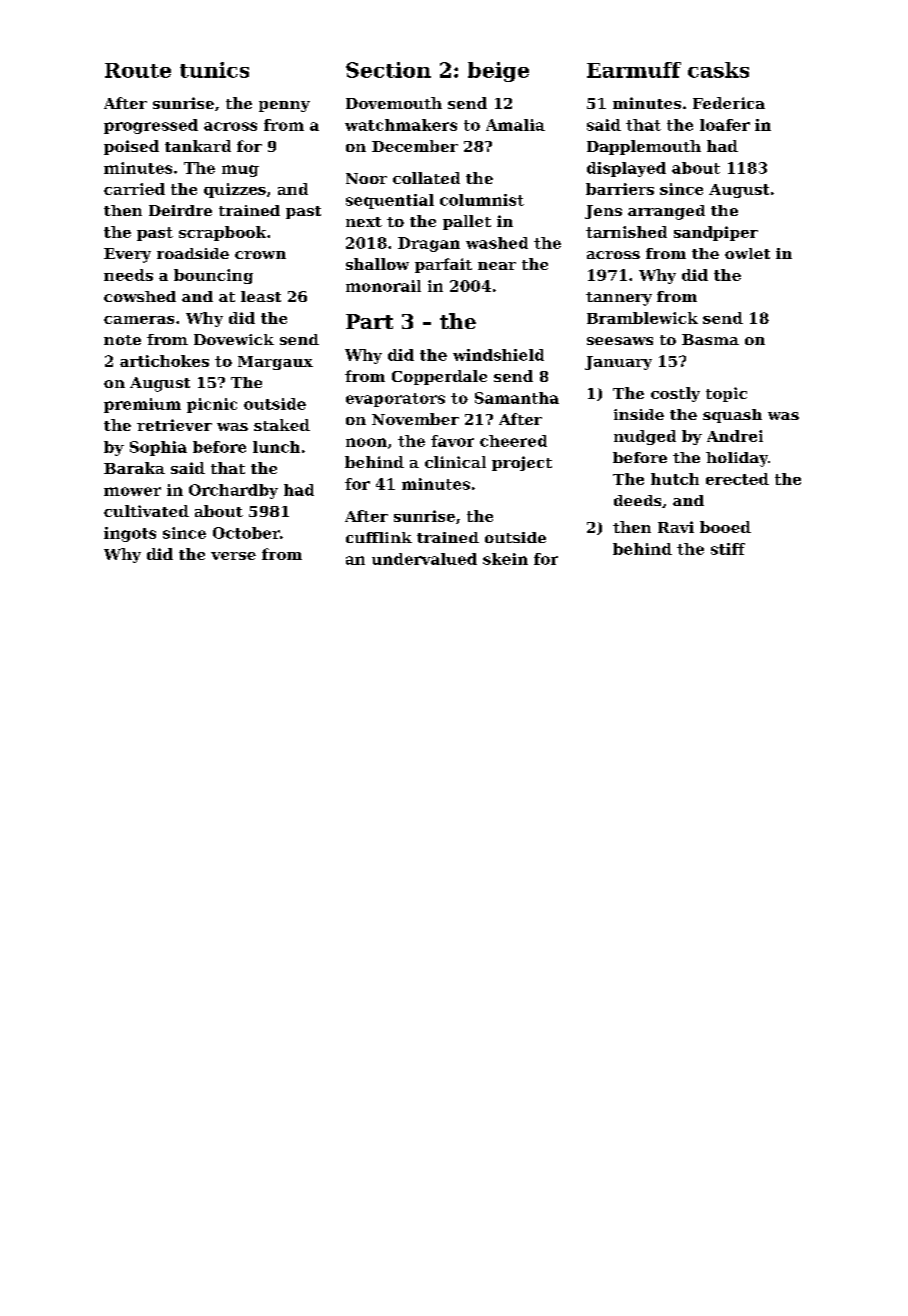 The width and height of the screenshot is (908, 1316). I want to click on noon, so click(366, 442).
